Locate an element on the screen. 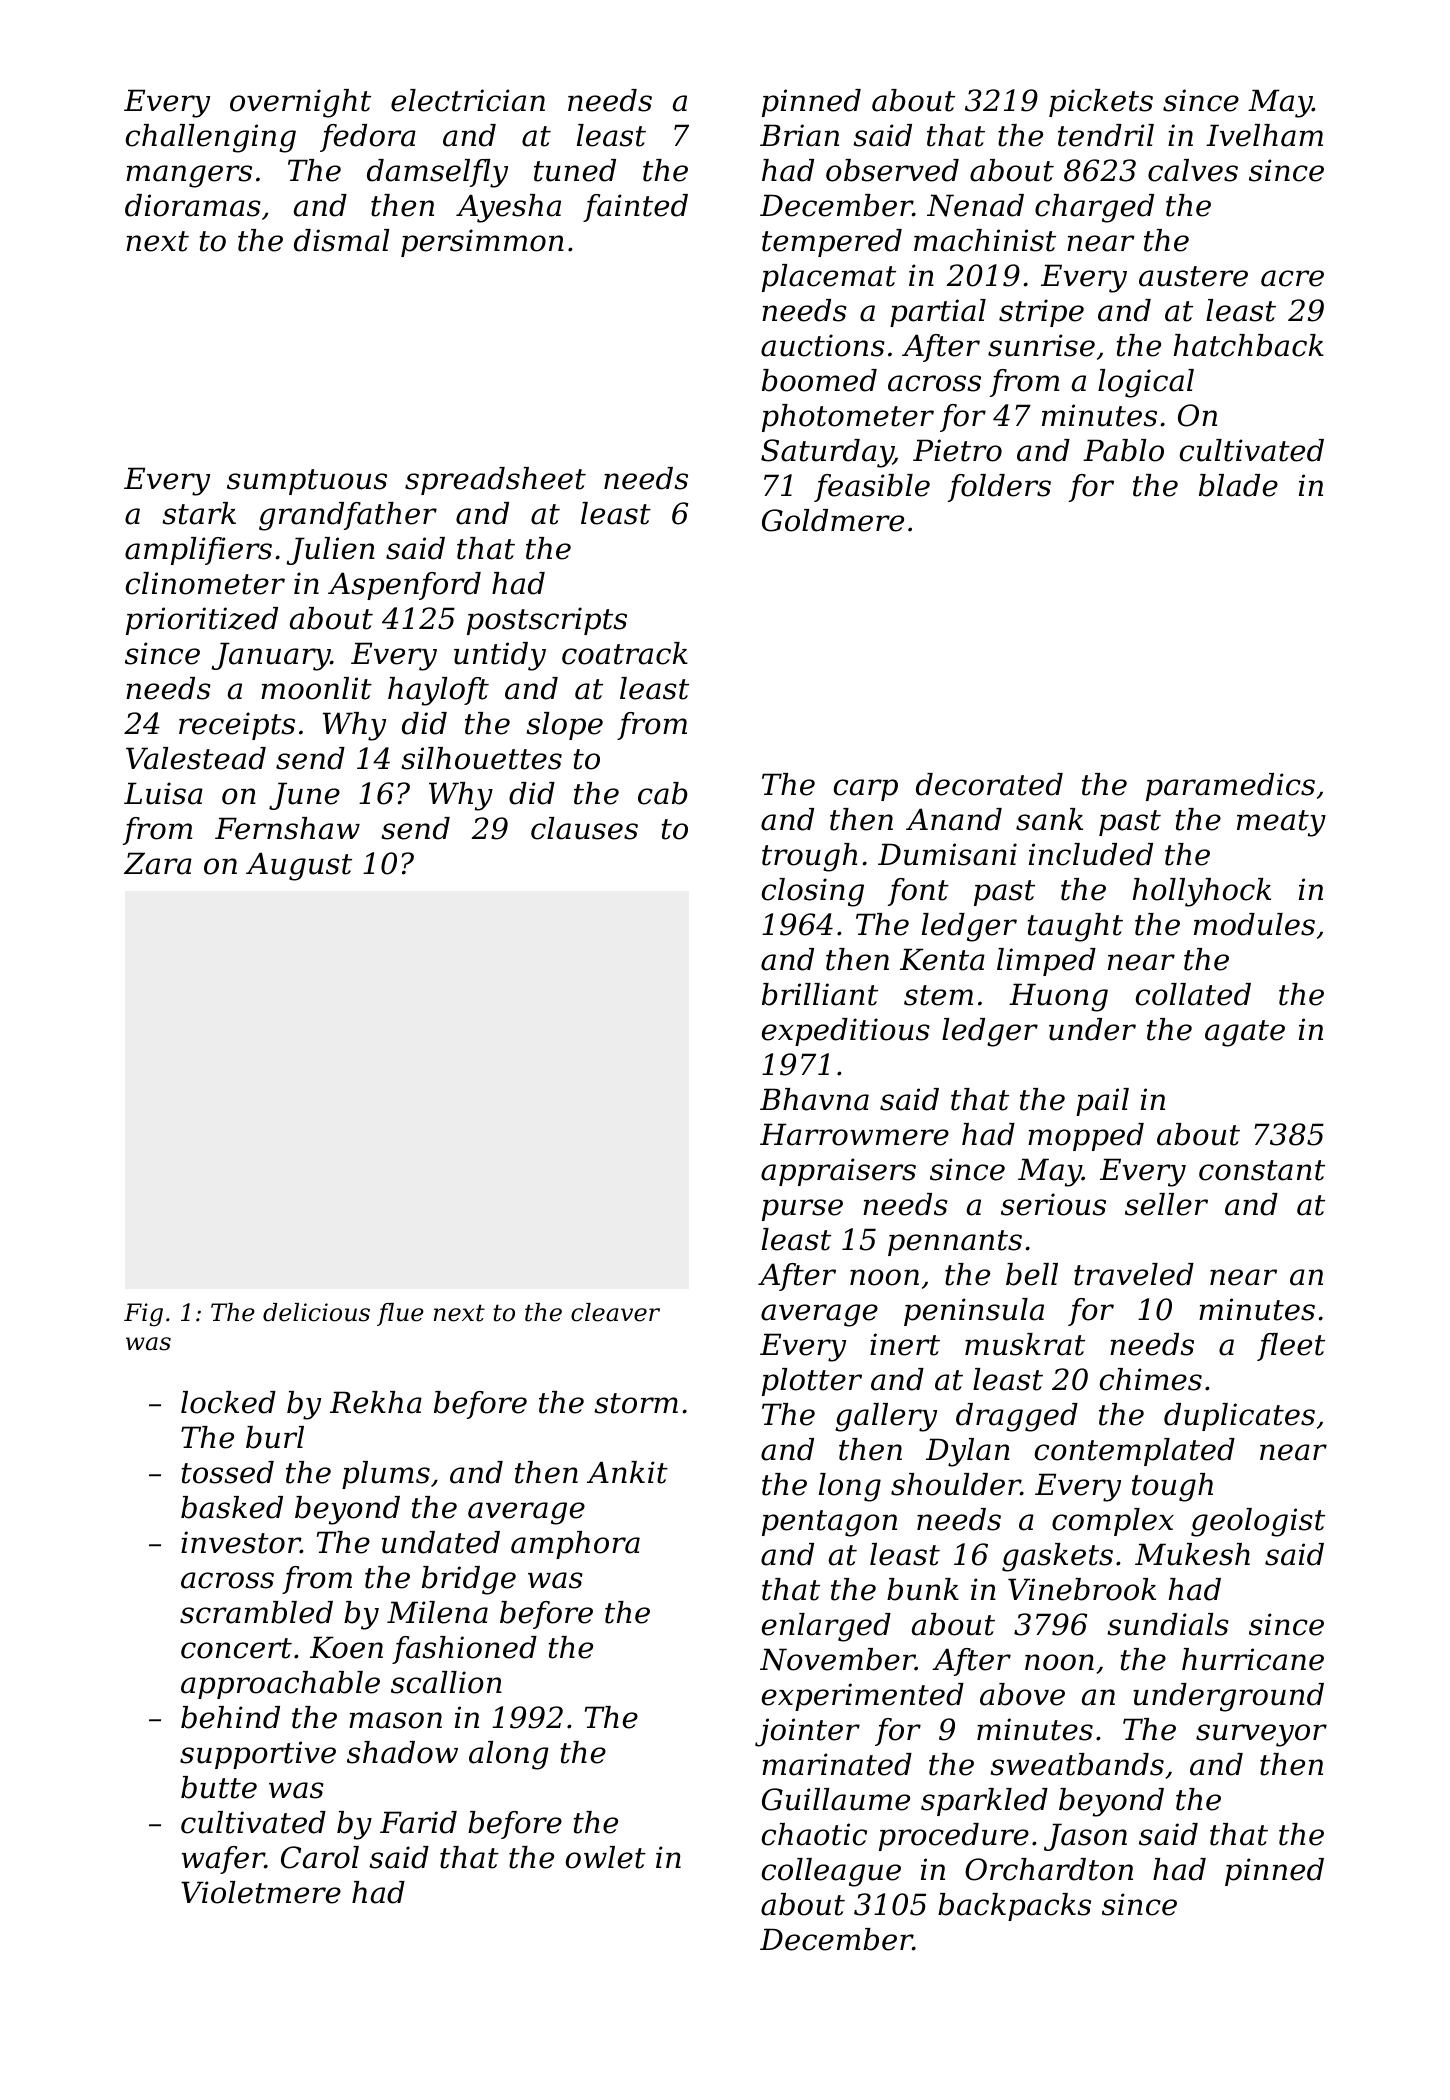 The image size is (1450, 2100). carp is located at coordinates (866, 790).
